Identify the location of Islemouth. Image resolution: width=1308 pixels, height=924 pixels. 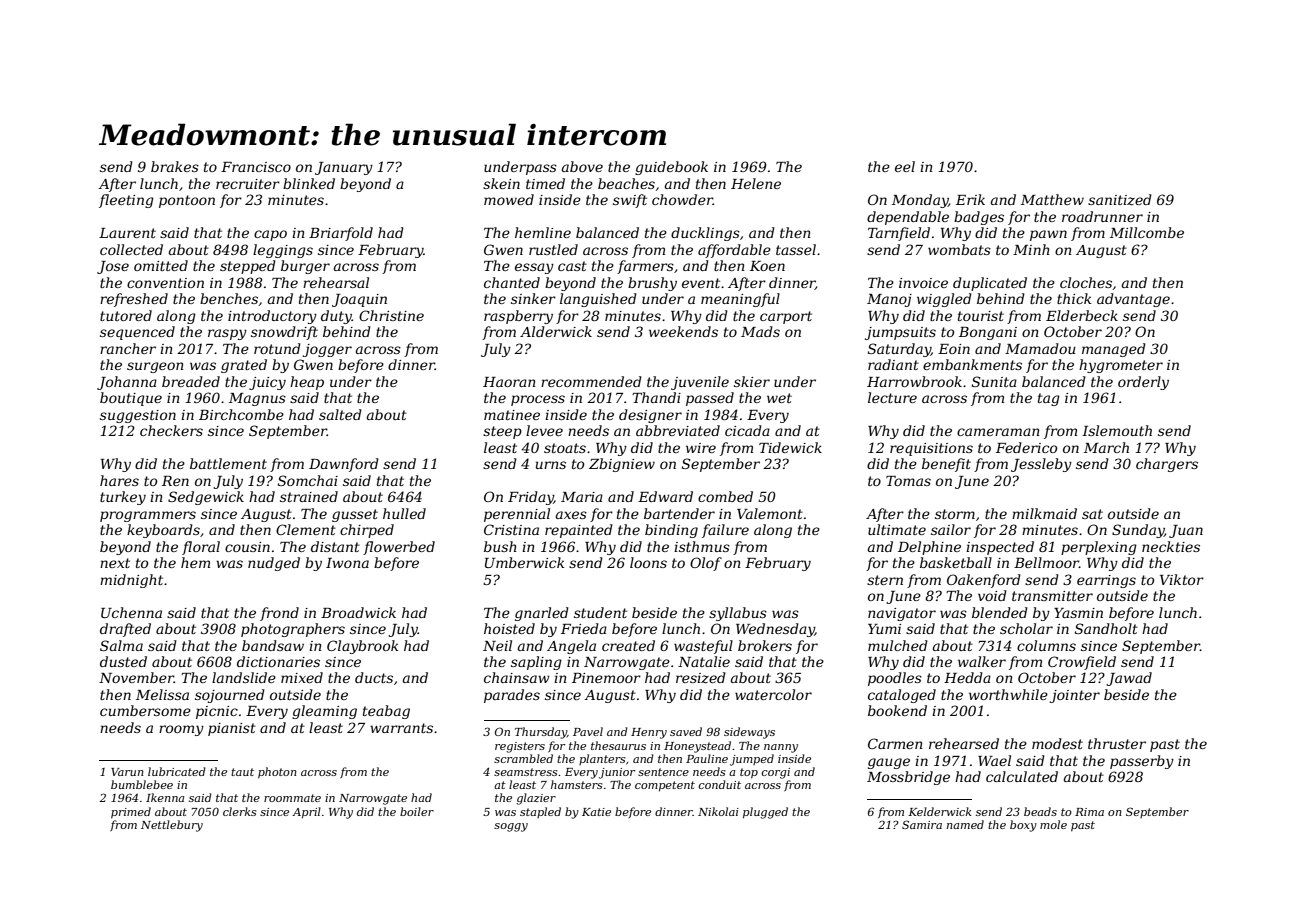
(1117, 430).
